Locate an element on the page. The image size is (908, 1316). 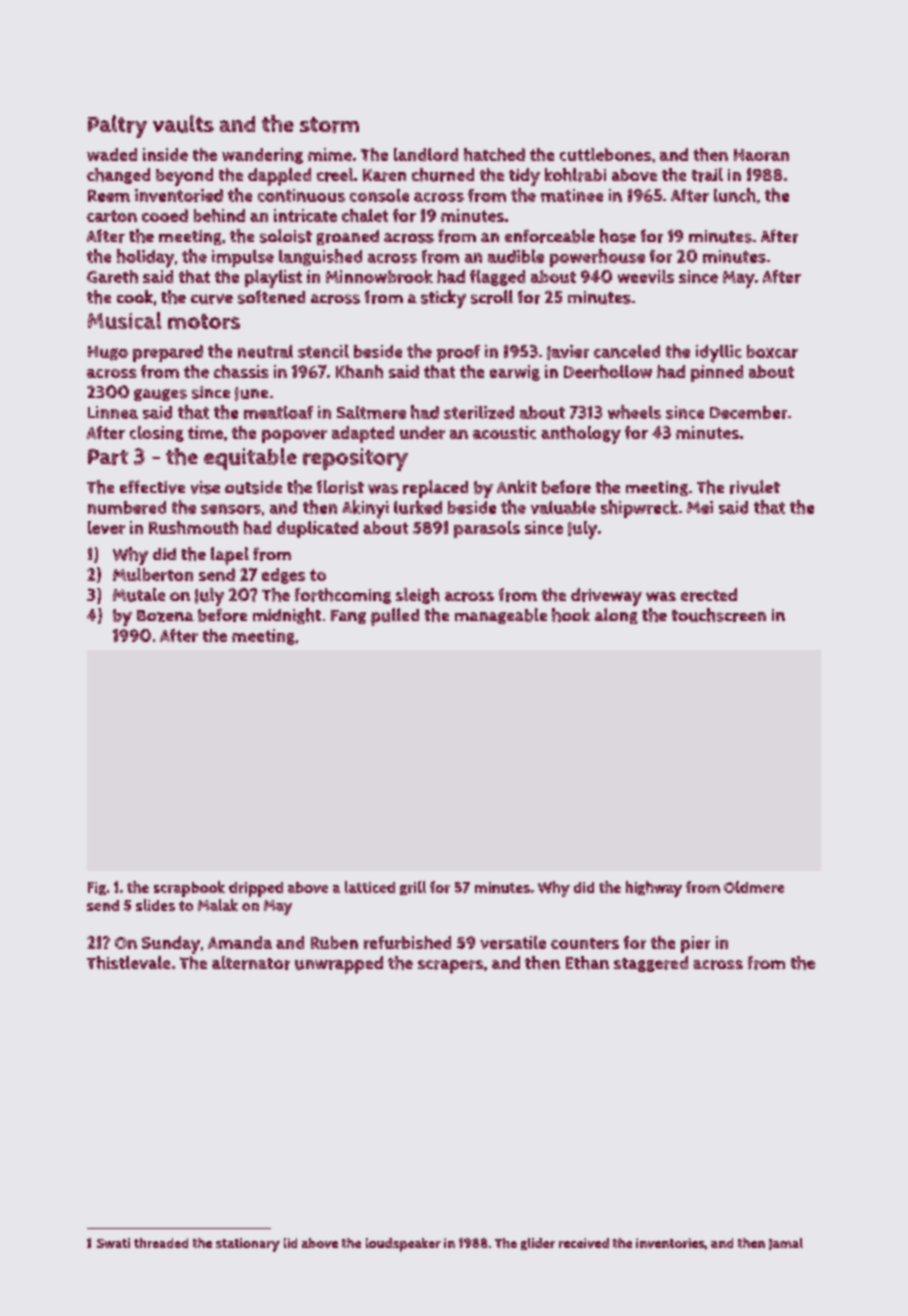
highway is located at coordinates (654, 889).
